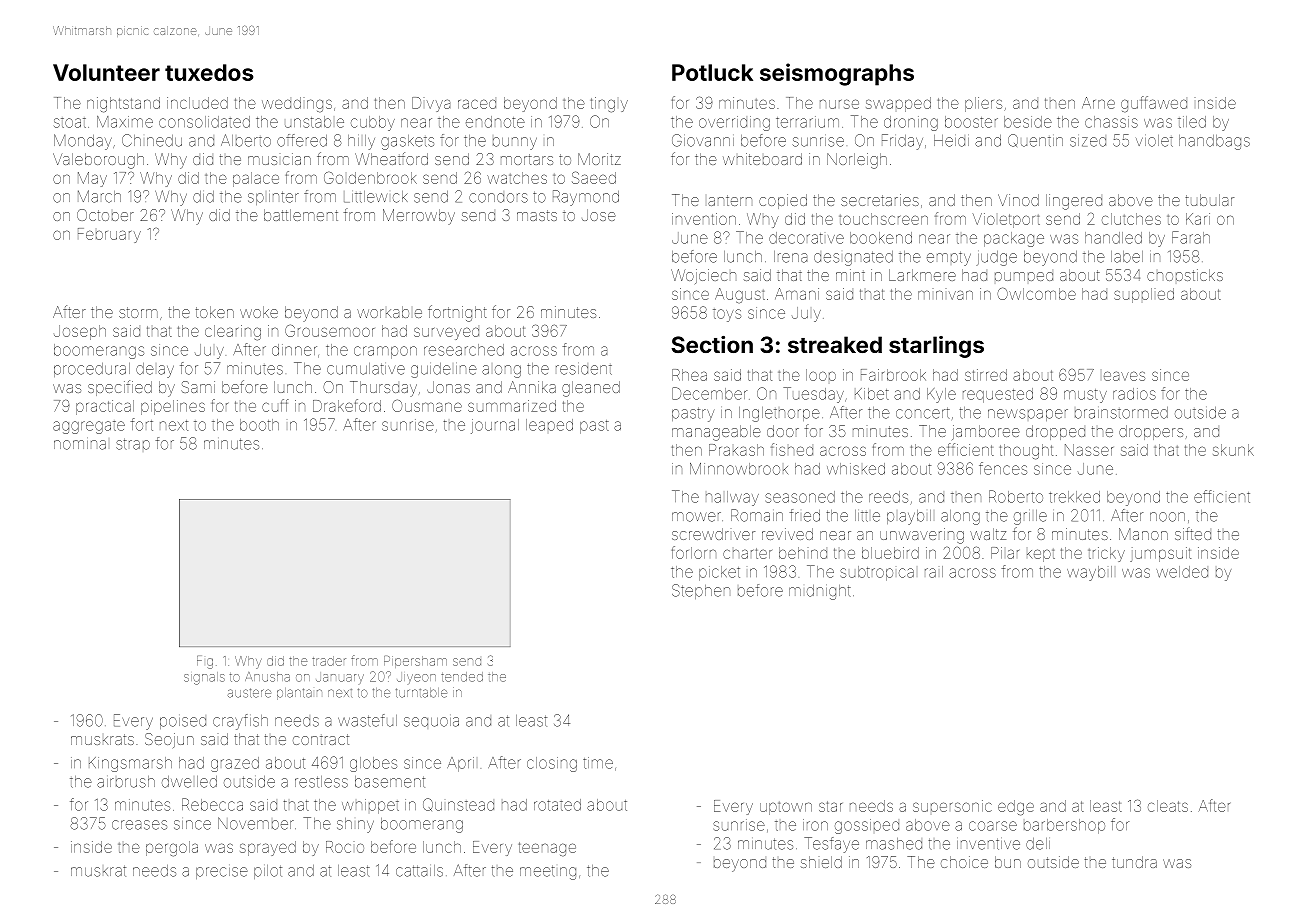 This image has height=924, width=1308. Describe the element at coordinates (92, 179) in the image. I see `May` at that location.
